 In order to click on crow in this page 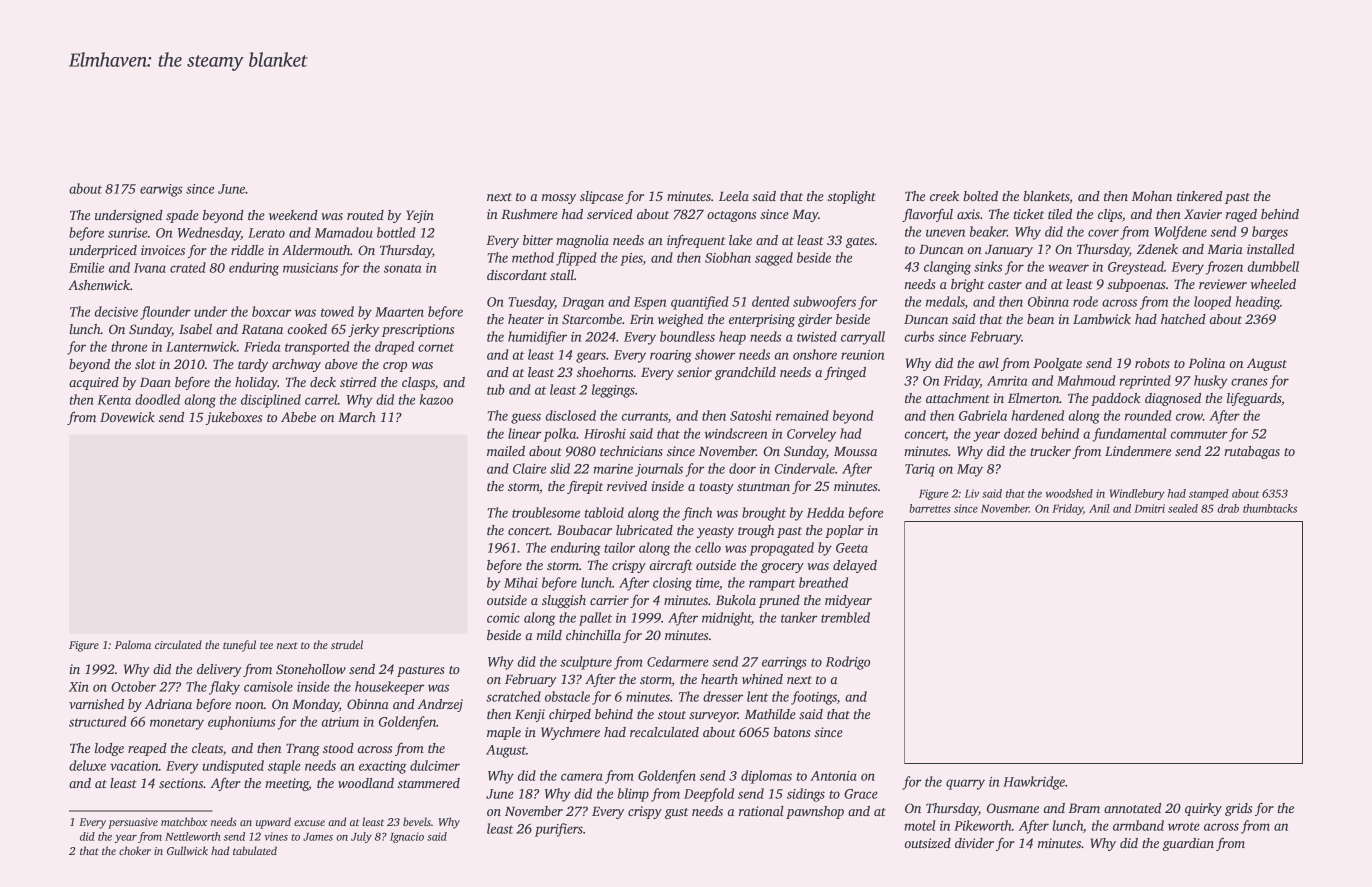, I will do `click(1189, 417)`.
